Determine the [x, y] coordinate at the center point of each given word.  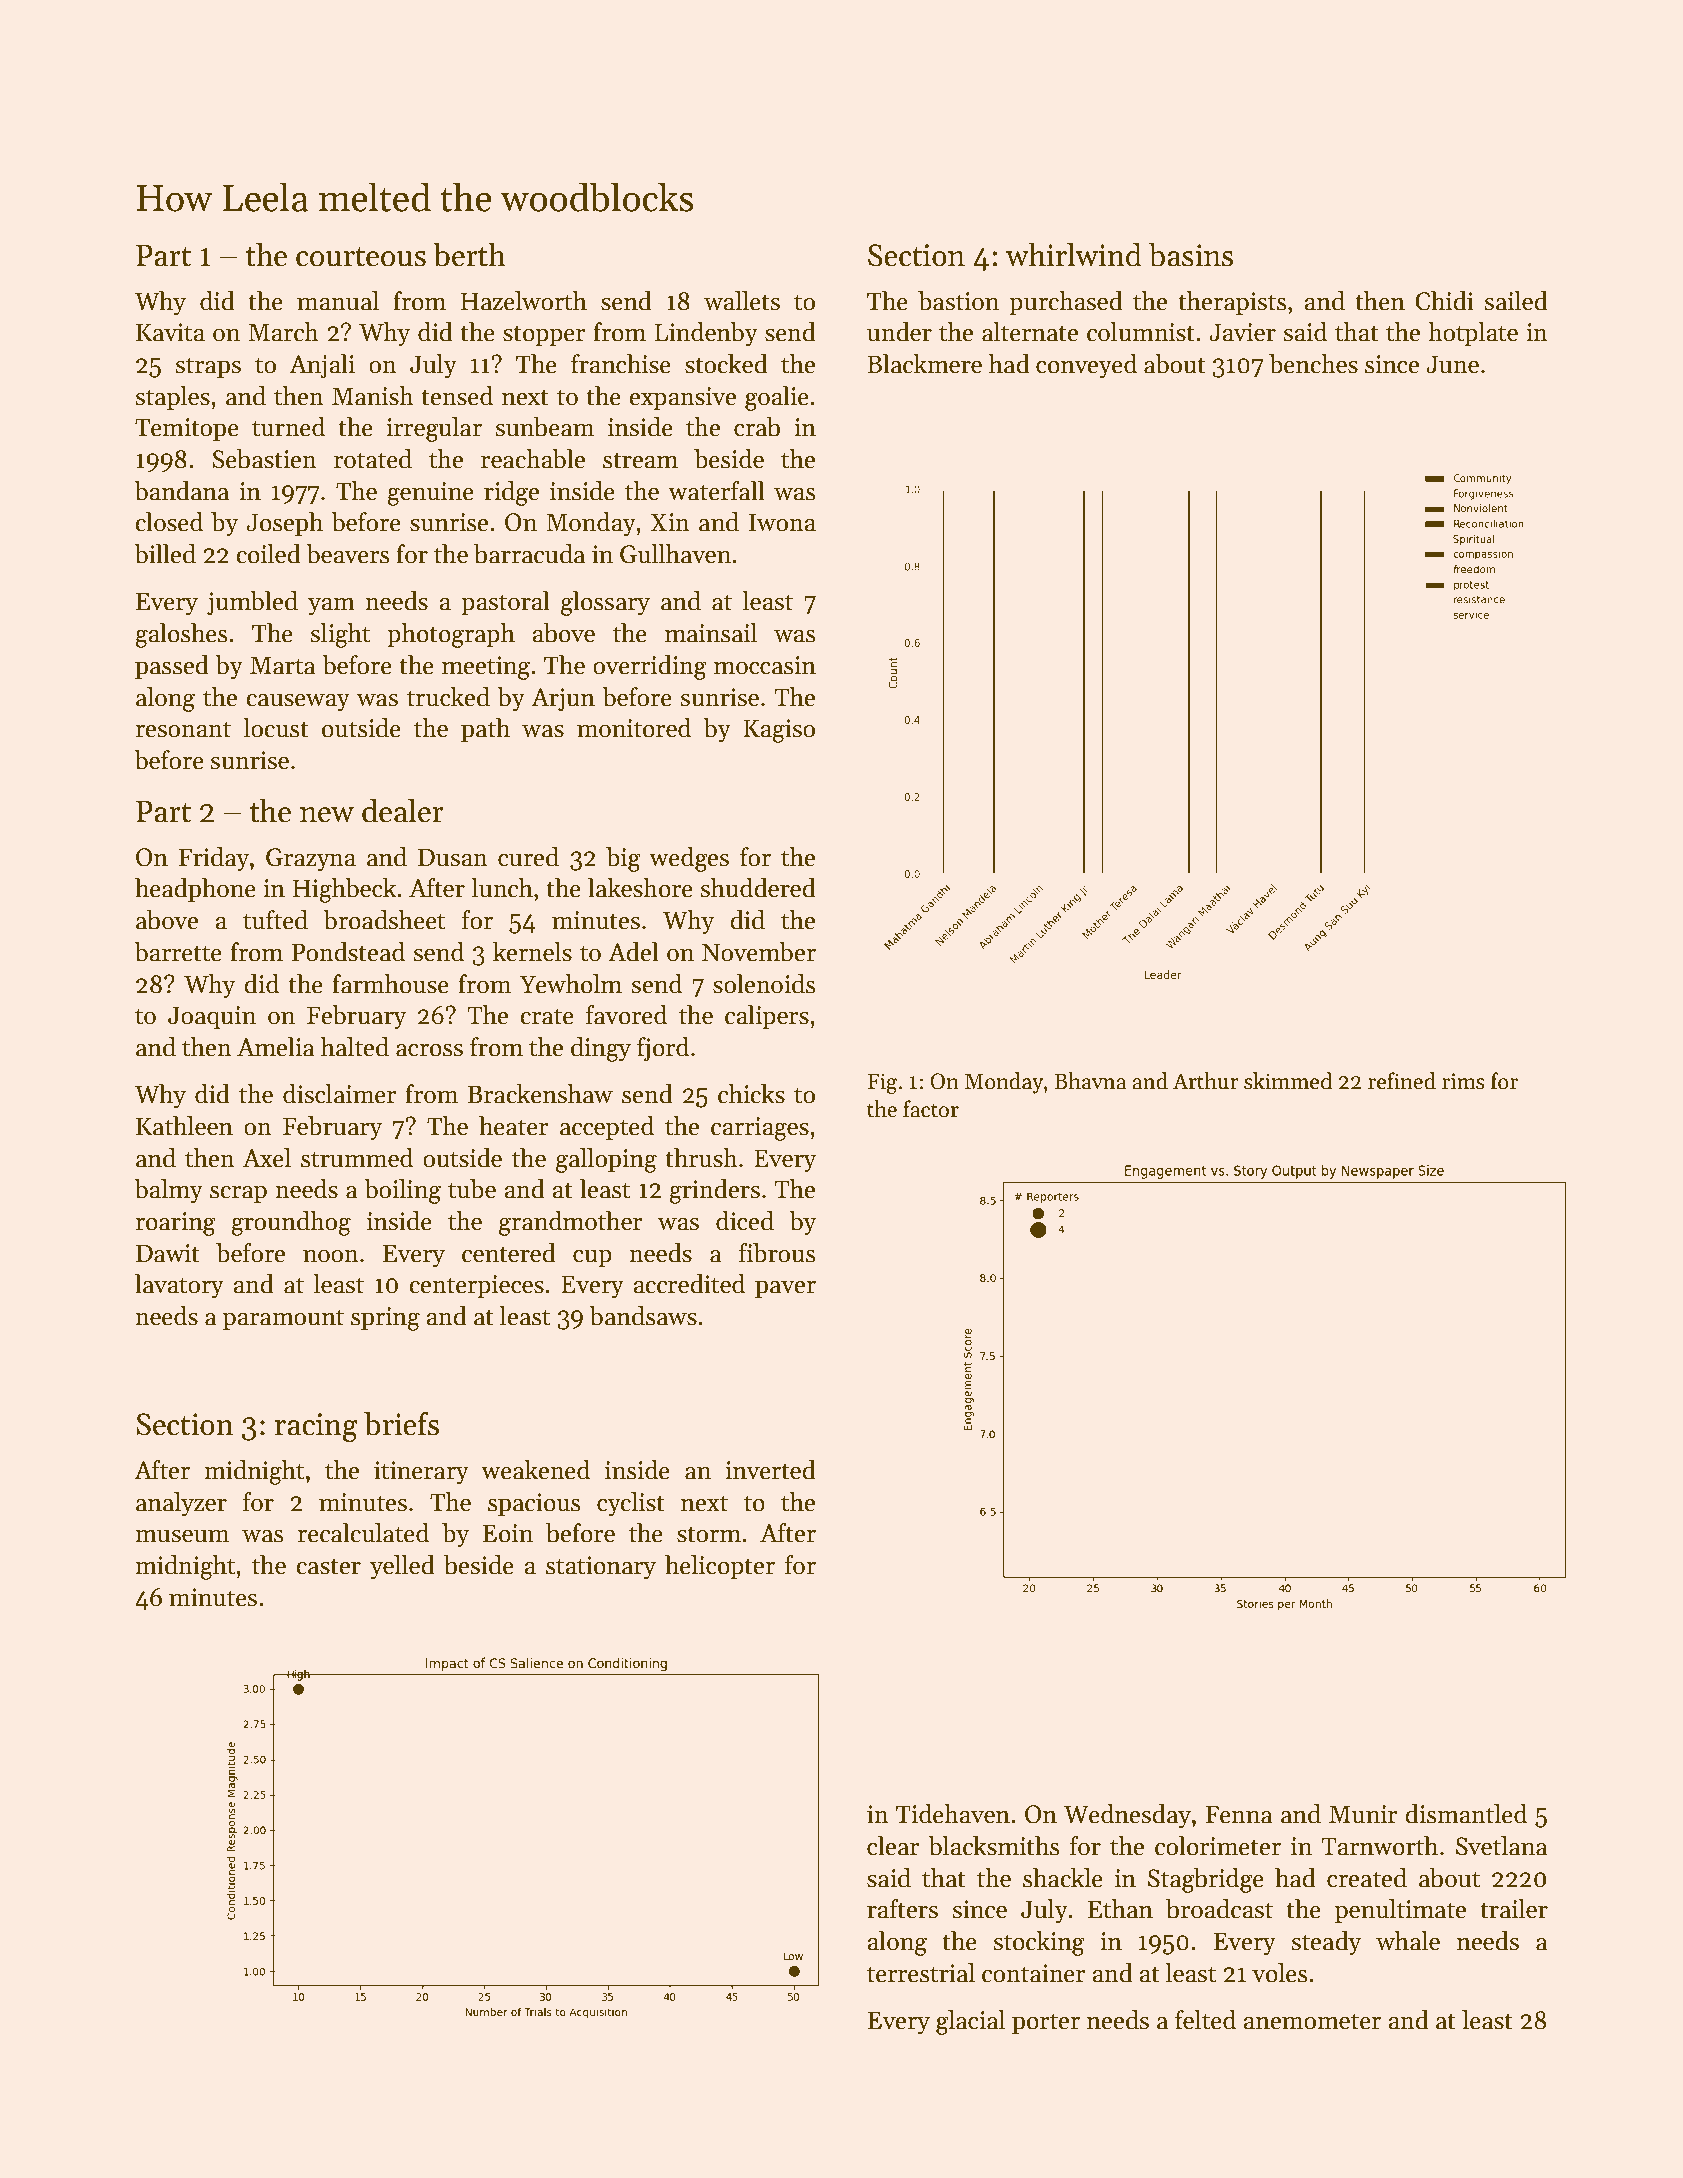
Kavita [170, 332]
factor [931, 1109]
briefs [401, 1424]
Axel [267, 1158]
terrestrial [921, 1973]
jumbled [252, 603]
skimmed [1288, 1081]
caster [328, 1566]
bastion [958, 301]
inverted [770, 1470]
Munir [1363, 1814]
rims [1463, 1081]
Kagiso [779, 731]
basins [1191, 255]
